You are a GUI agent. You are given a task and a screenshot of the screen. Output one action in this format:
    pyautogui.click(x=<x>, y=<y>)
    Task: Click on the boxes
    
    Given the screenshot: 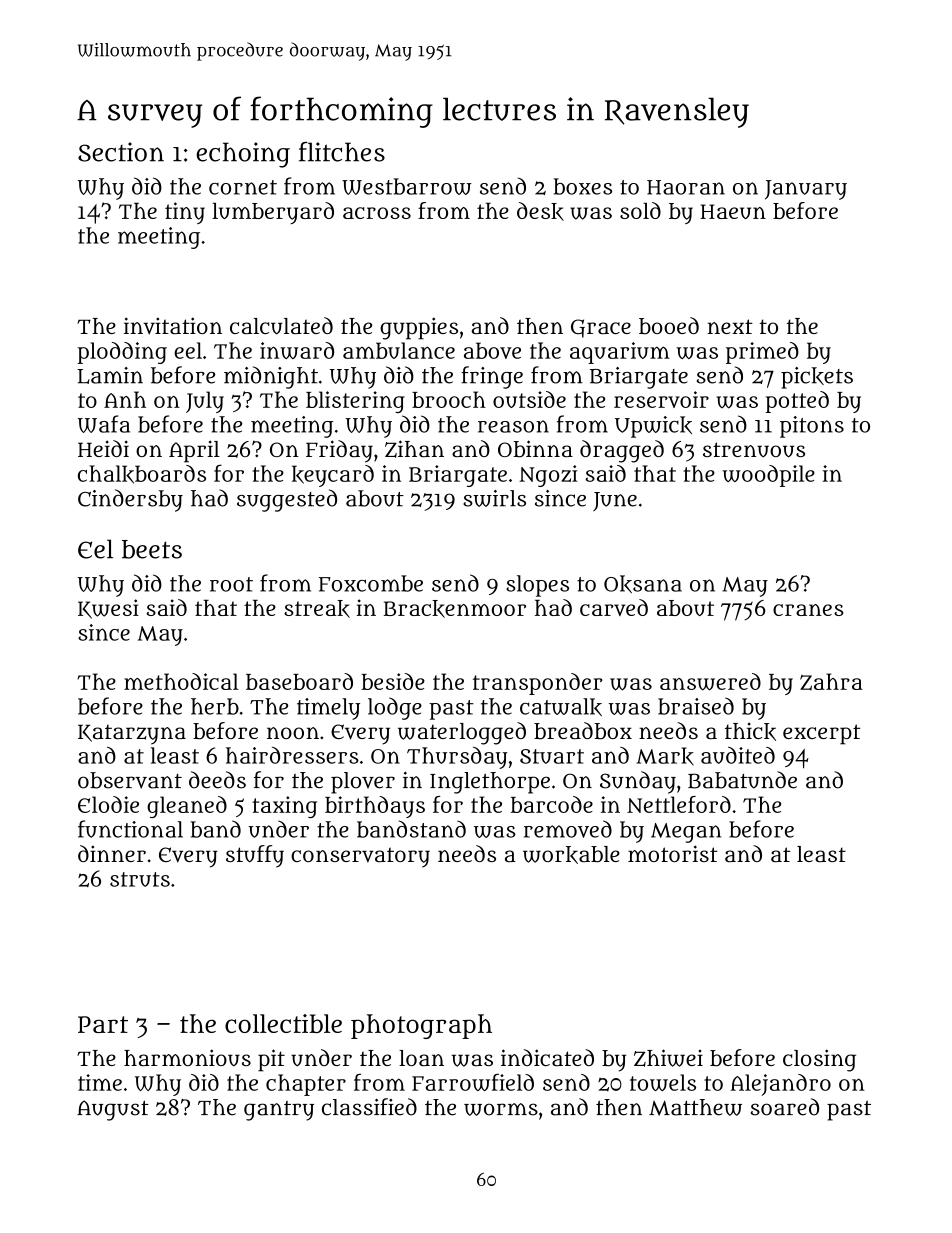 What is the action you would take?
    pyautogui.click(x=583, y=186)
